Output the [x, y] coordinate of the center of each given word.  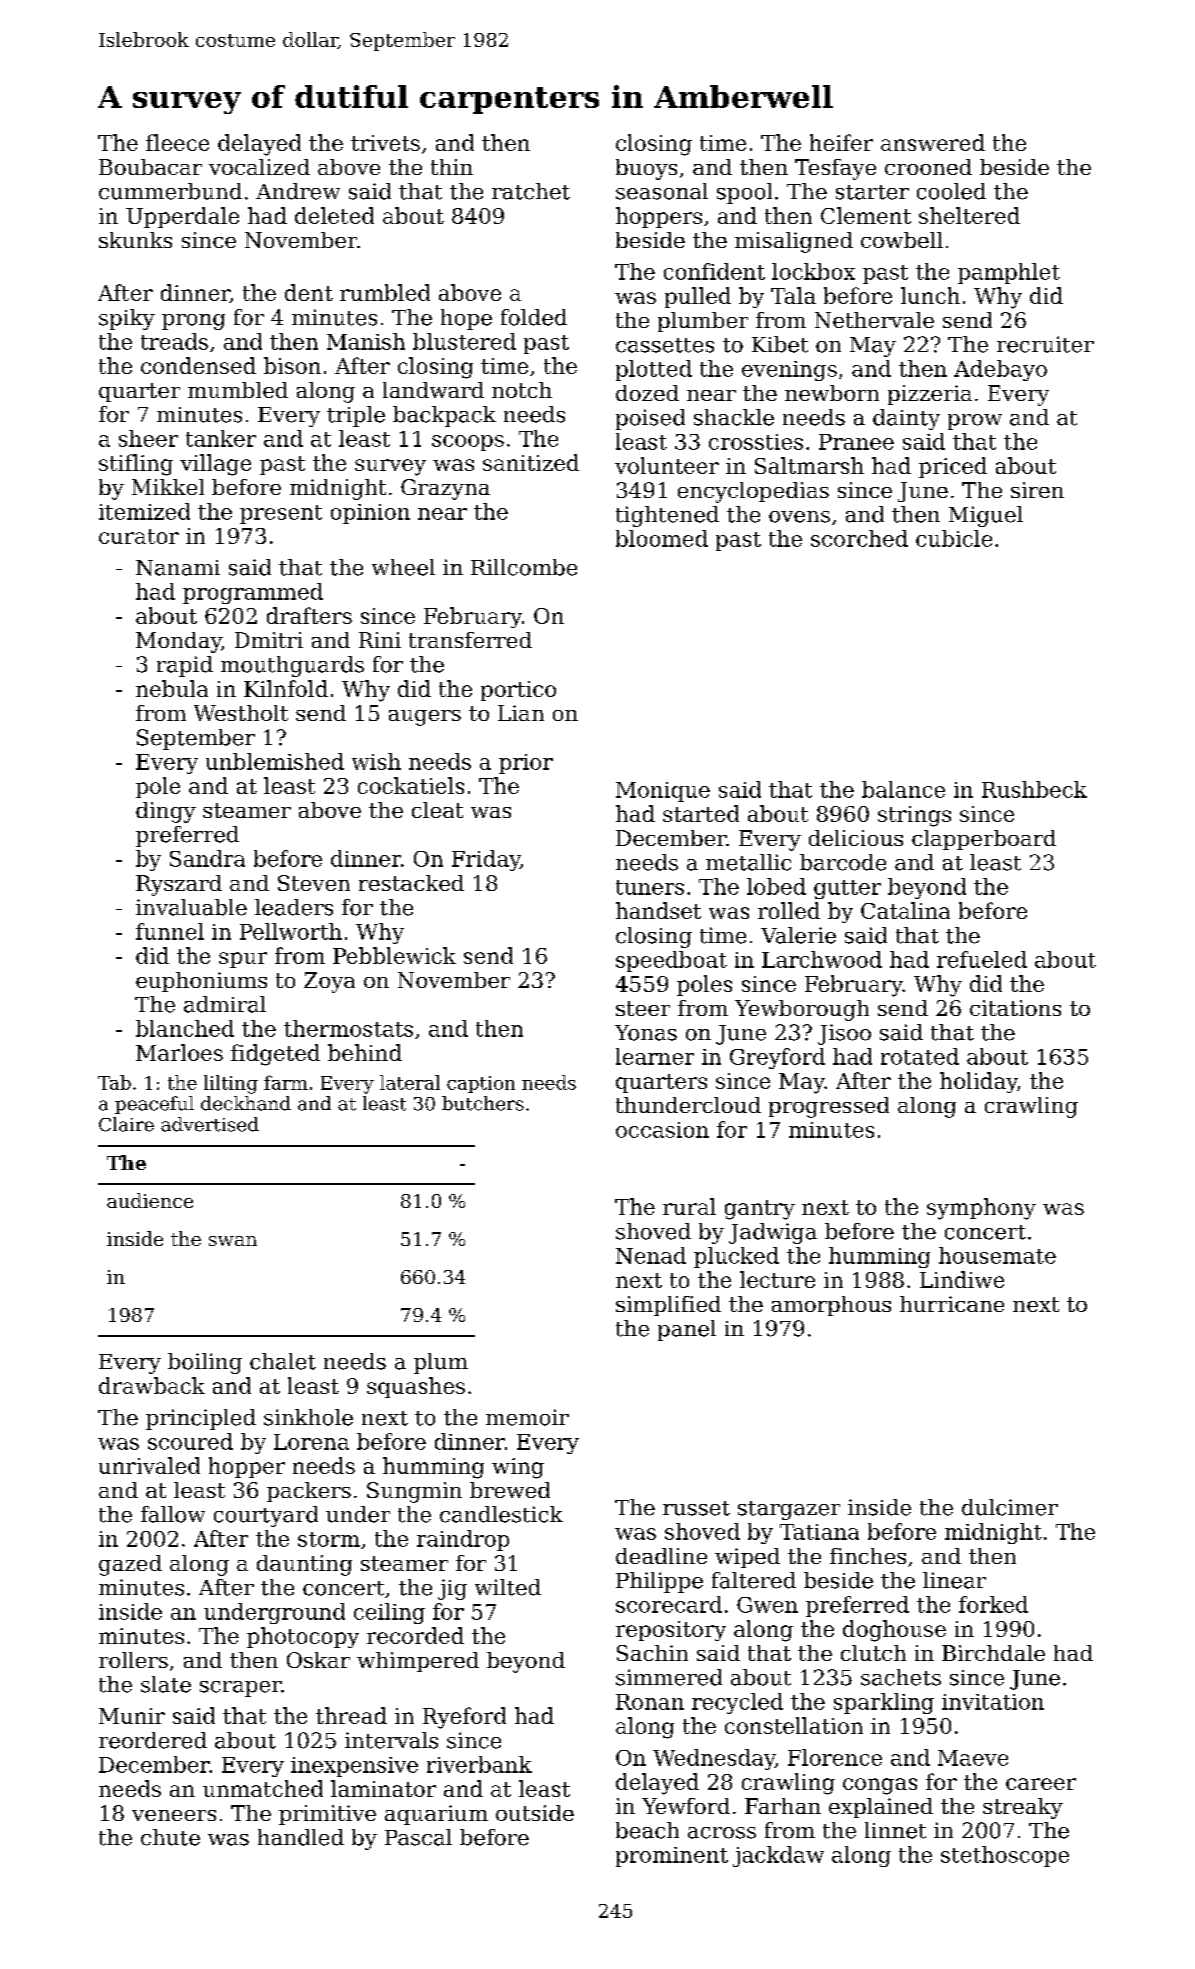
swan [233, 1241]
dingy [166, 812]
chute [170, 1837]
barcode [843, 862]
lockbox [813, 271]
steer [643, 1008]
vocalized [259, 167]
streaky [1023, 1808]
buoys [646, 169]
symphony [981, 1209]
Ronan [650, 1702]
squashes [416, 1387]
